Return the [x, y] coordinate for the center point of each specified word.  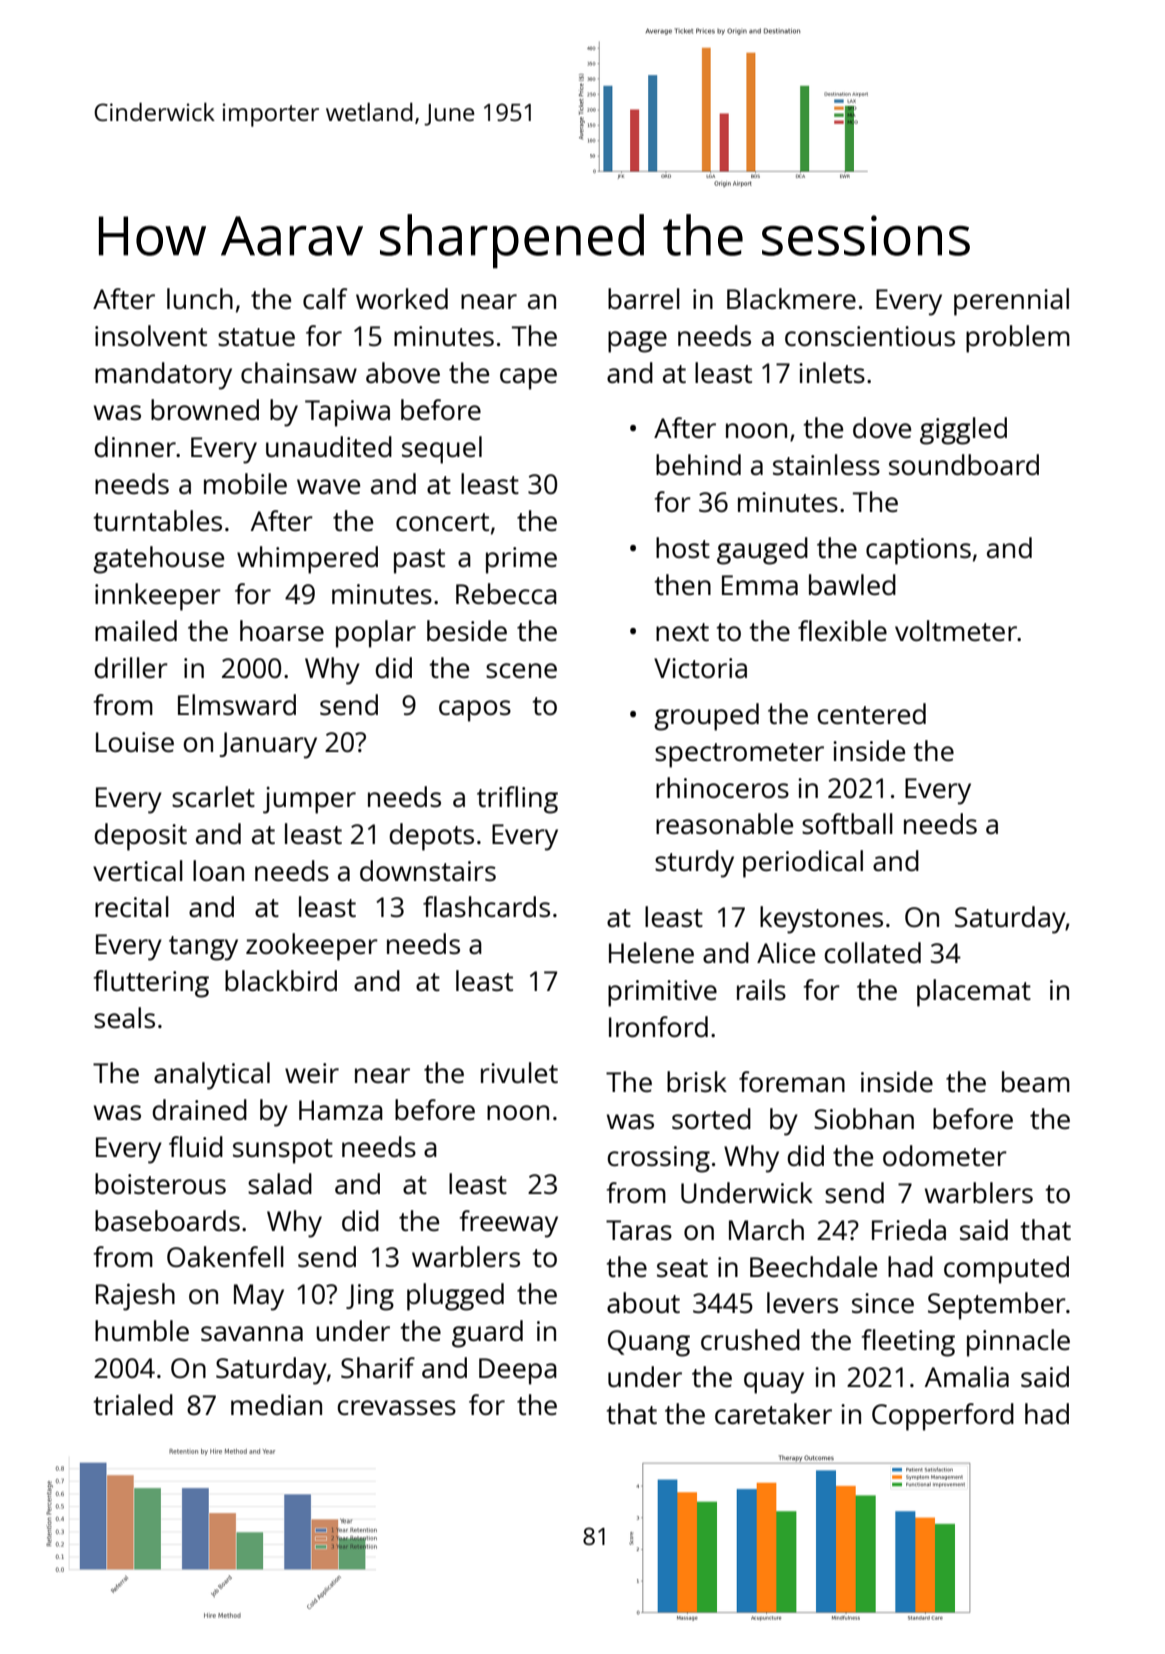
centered [872, 713]
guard [487, 1334]
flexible [842, 630]
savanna [252, 1333]
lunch [200, 298]
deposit [140, 837]
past [419, 561]
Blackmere [791, 298]
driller [131, 667]
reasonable [724, 823]
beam [1036, 1081]
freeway [508, 1224]
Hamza [341, 1110]
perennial [1011, 302]
